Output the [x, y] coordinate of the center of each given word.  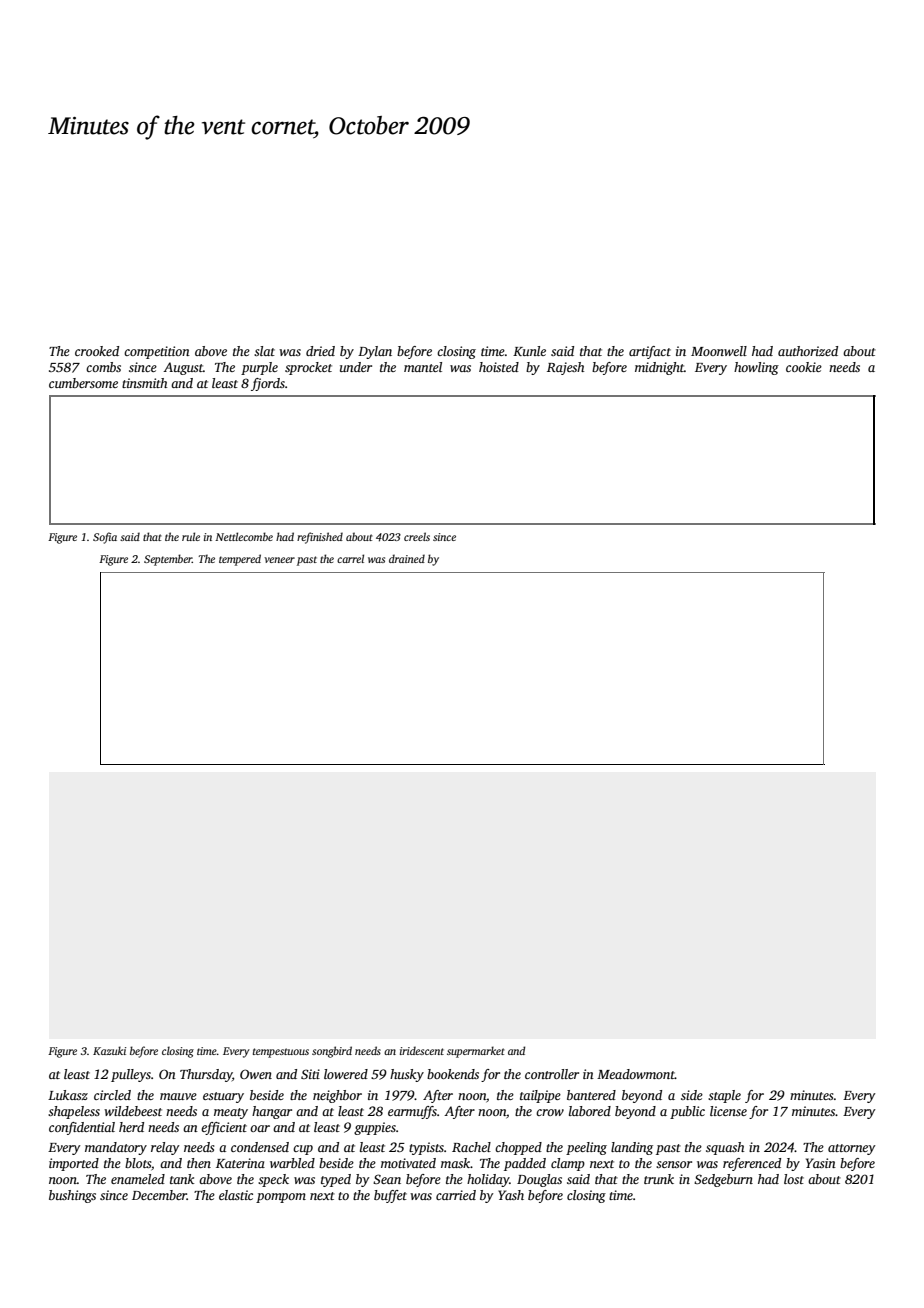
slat [264, 351]
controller [552, 1074]
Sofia [105, 538]
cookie [804, 367]
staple [724, 1096]
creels [417, 536]
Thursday [206, 1075]
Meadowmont [636, 1074]
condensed [260, 1147]
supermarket [476, 1052]
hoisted [499, 367]
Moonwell [719, 351]
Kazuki [109, 1050]
